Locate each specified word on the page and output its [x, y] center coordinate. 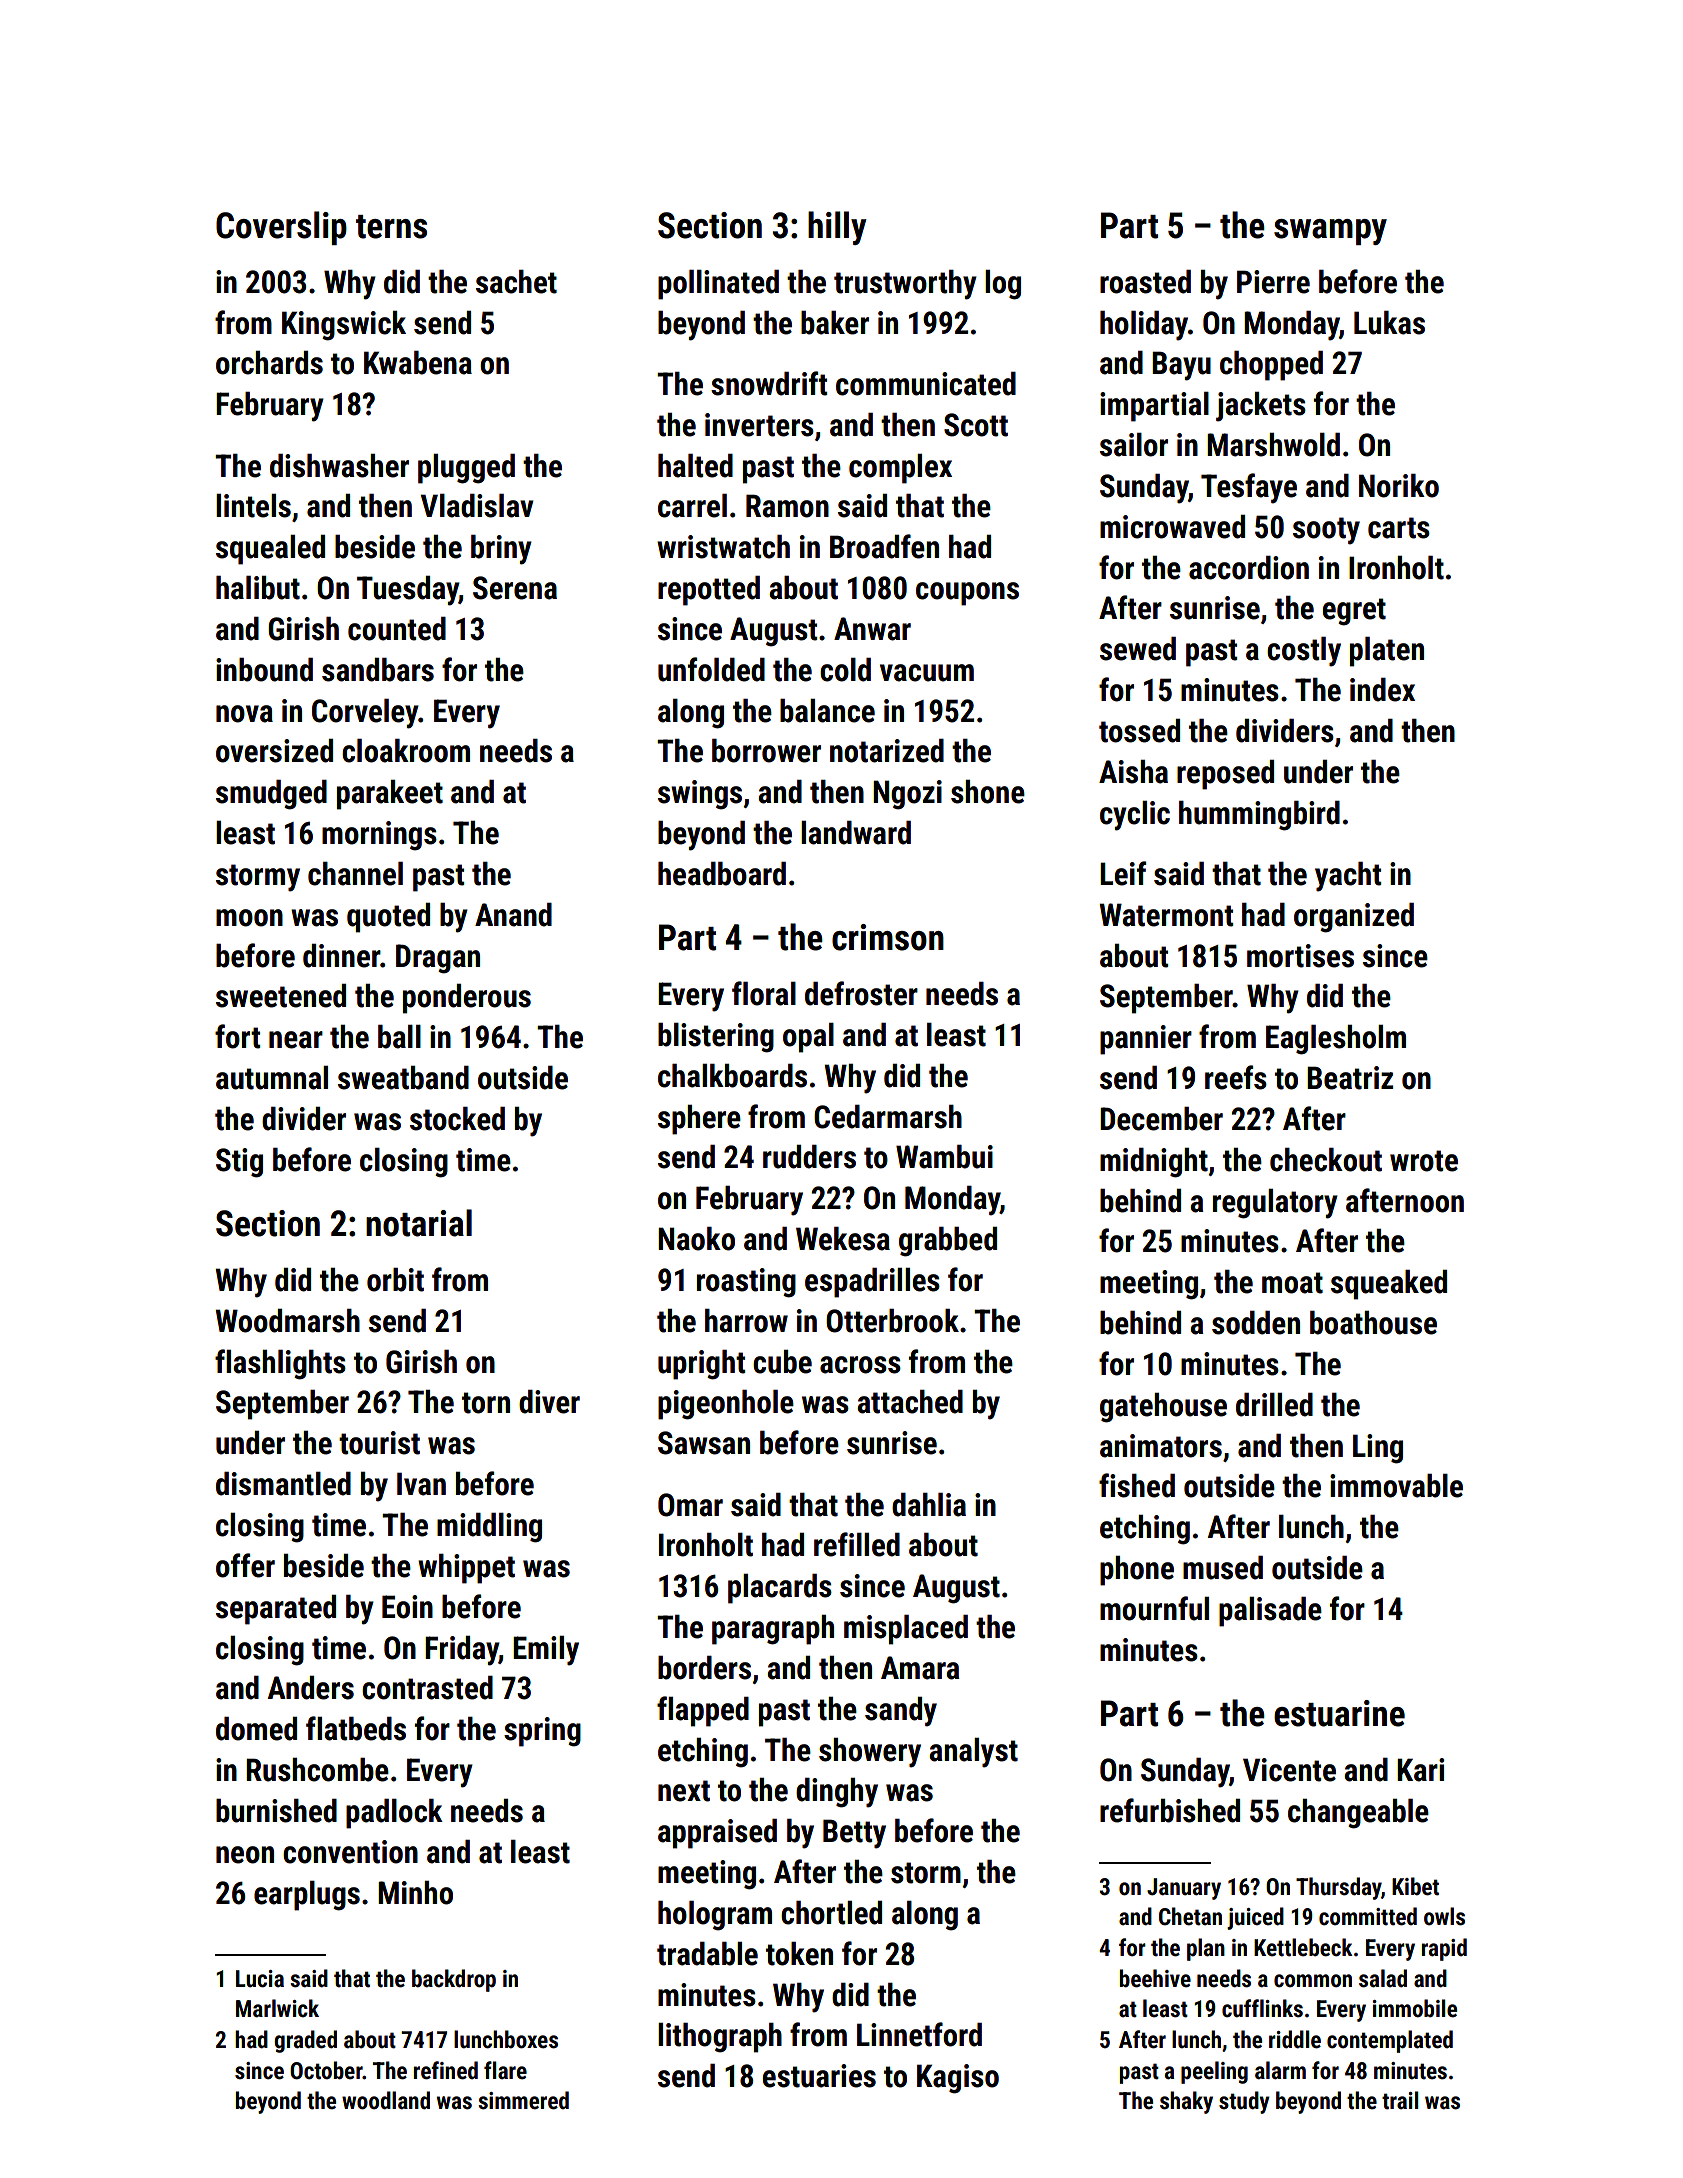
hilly [837, 228]
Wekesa [843, 1239]
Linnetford [919, 2034]
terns [391, 227]
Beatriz [1350, 1078]
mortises [1300, 956]
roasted [1145, 282]
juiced [1255, 1918]
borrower [766, 751]
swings [700, 795]
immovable [1396, 1486]
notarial [419, 1223]
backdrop [454, 1980]
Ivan [421, 1484]
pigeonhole [726, 1405]
